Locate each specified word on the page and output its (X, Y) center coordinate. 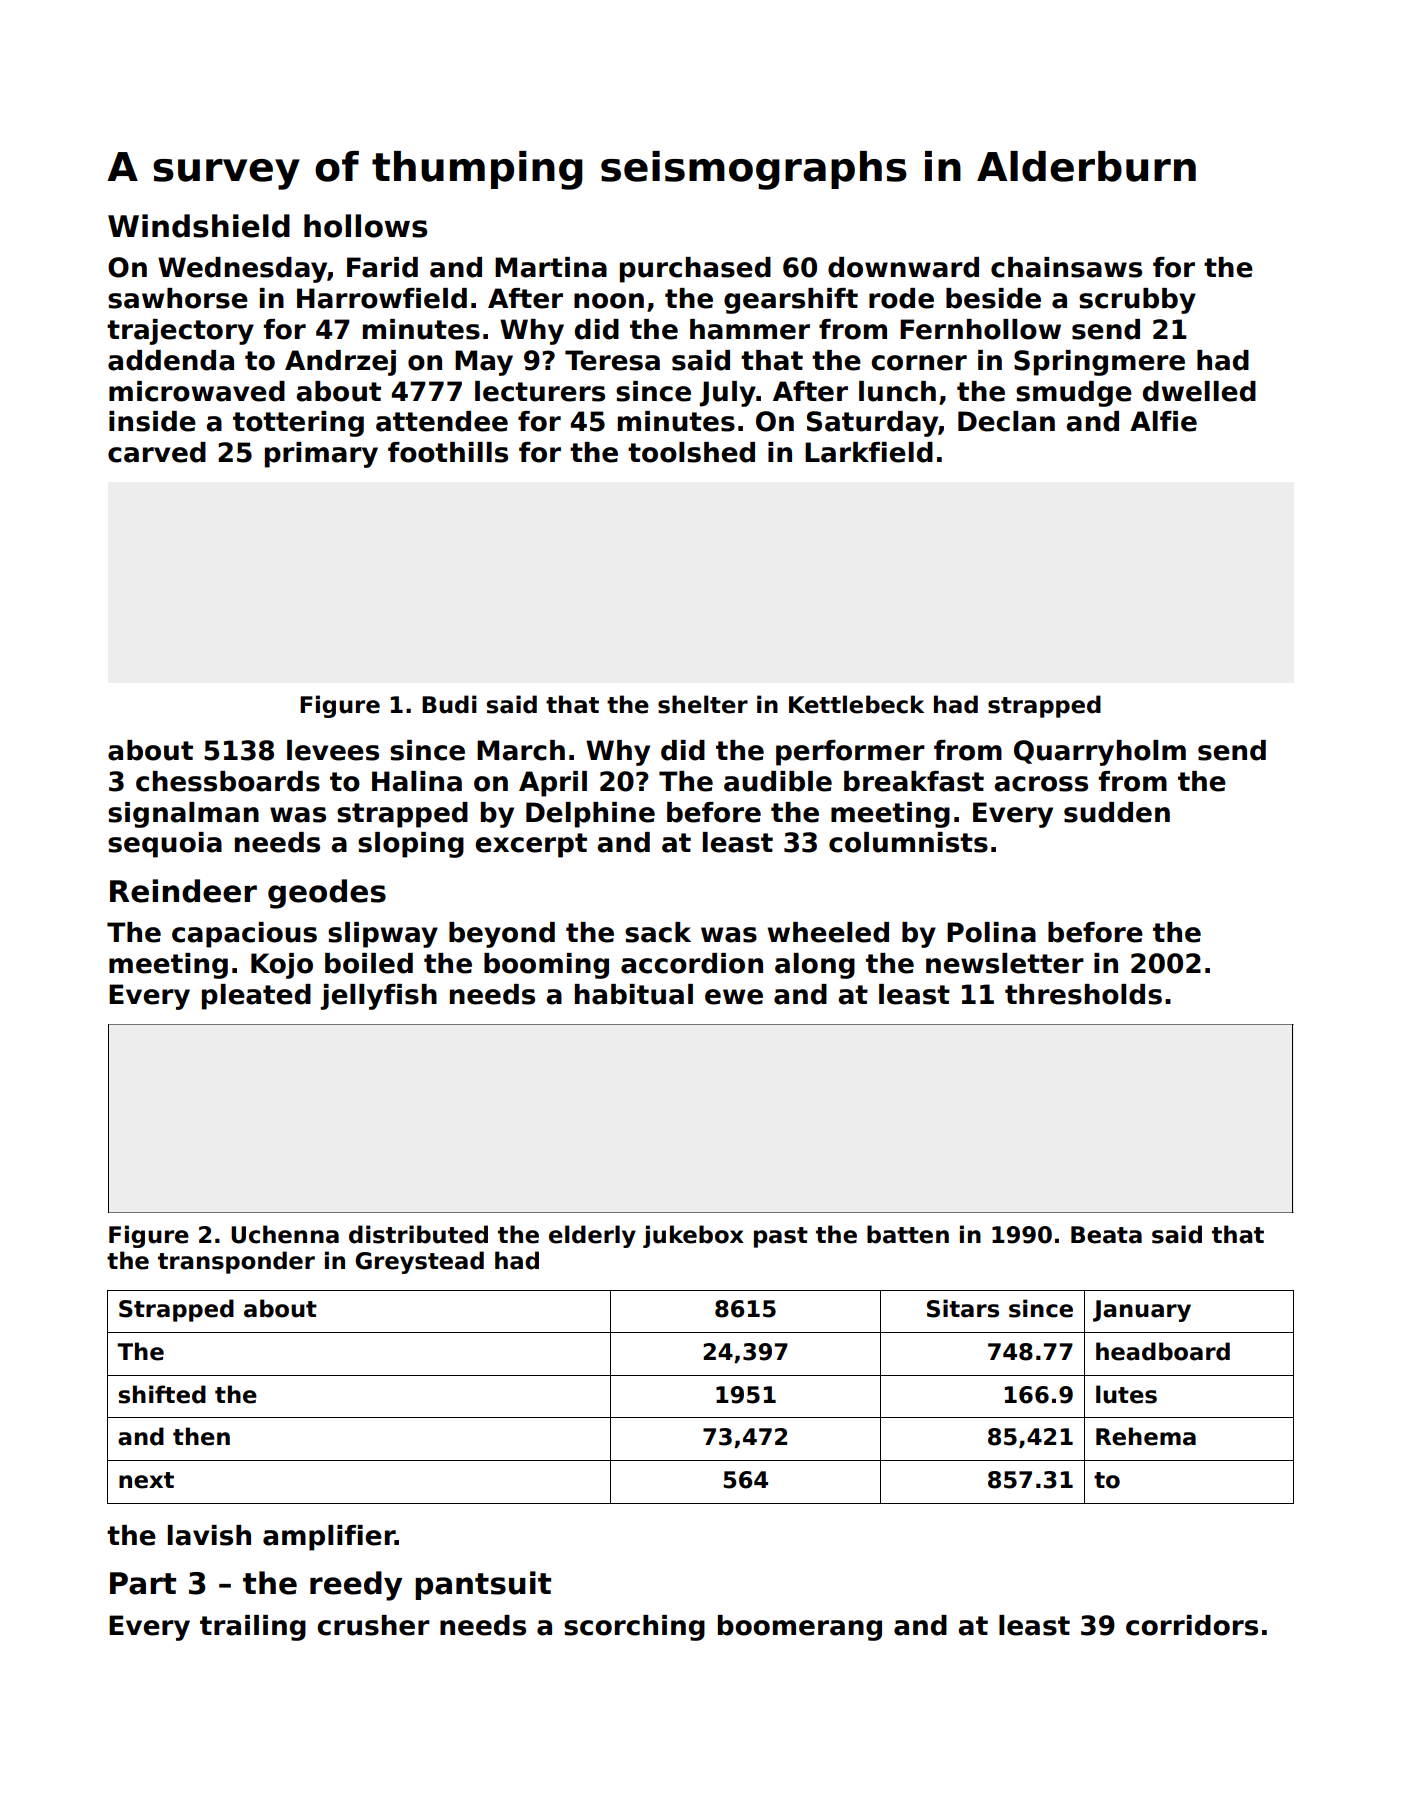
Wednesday (242, 270)
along (815, 966)
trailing (253, 1628)
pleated (256, 997)
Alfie (1163, 421)
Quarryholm (1100, 753)
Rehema (1146, 1436)
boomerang (800, 1628)
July (728, 394)
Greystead (419, 1262)
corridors (1192, 1625)
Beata (1106, 1235)
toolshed (691, 452)
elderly (592, 1236)
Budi (449, 704)
